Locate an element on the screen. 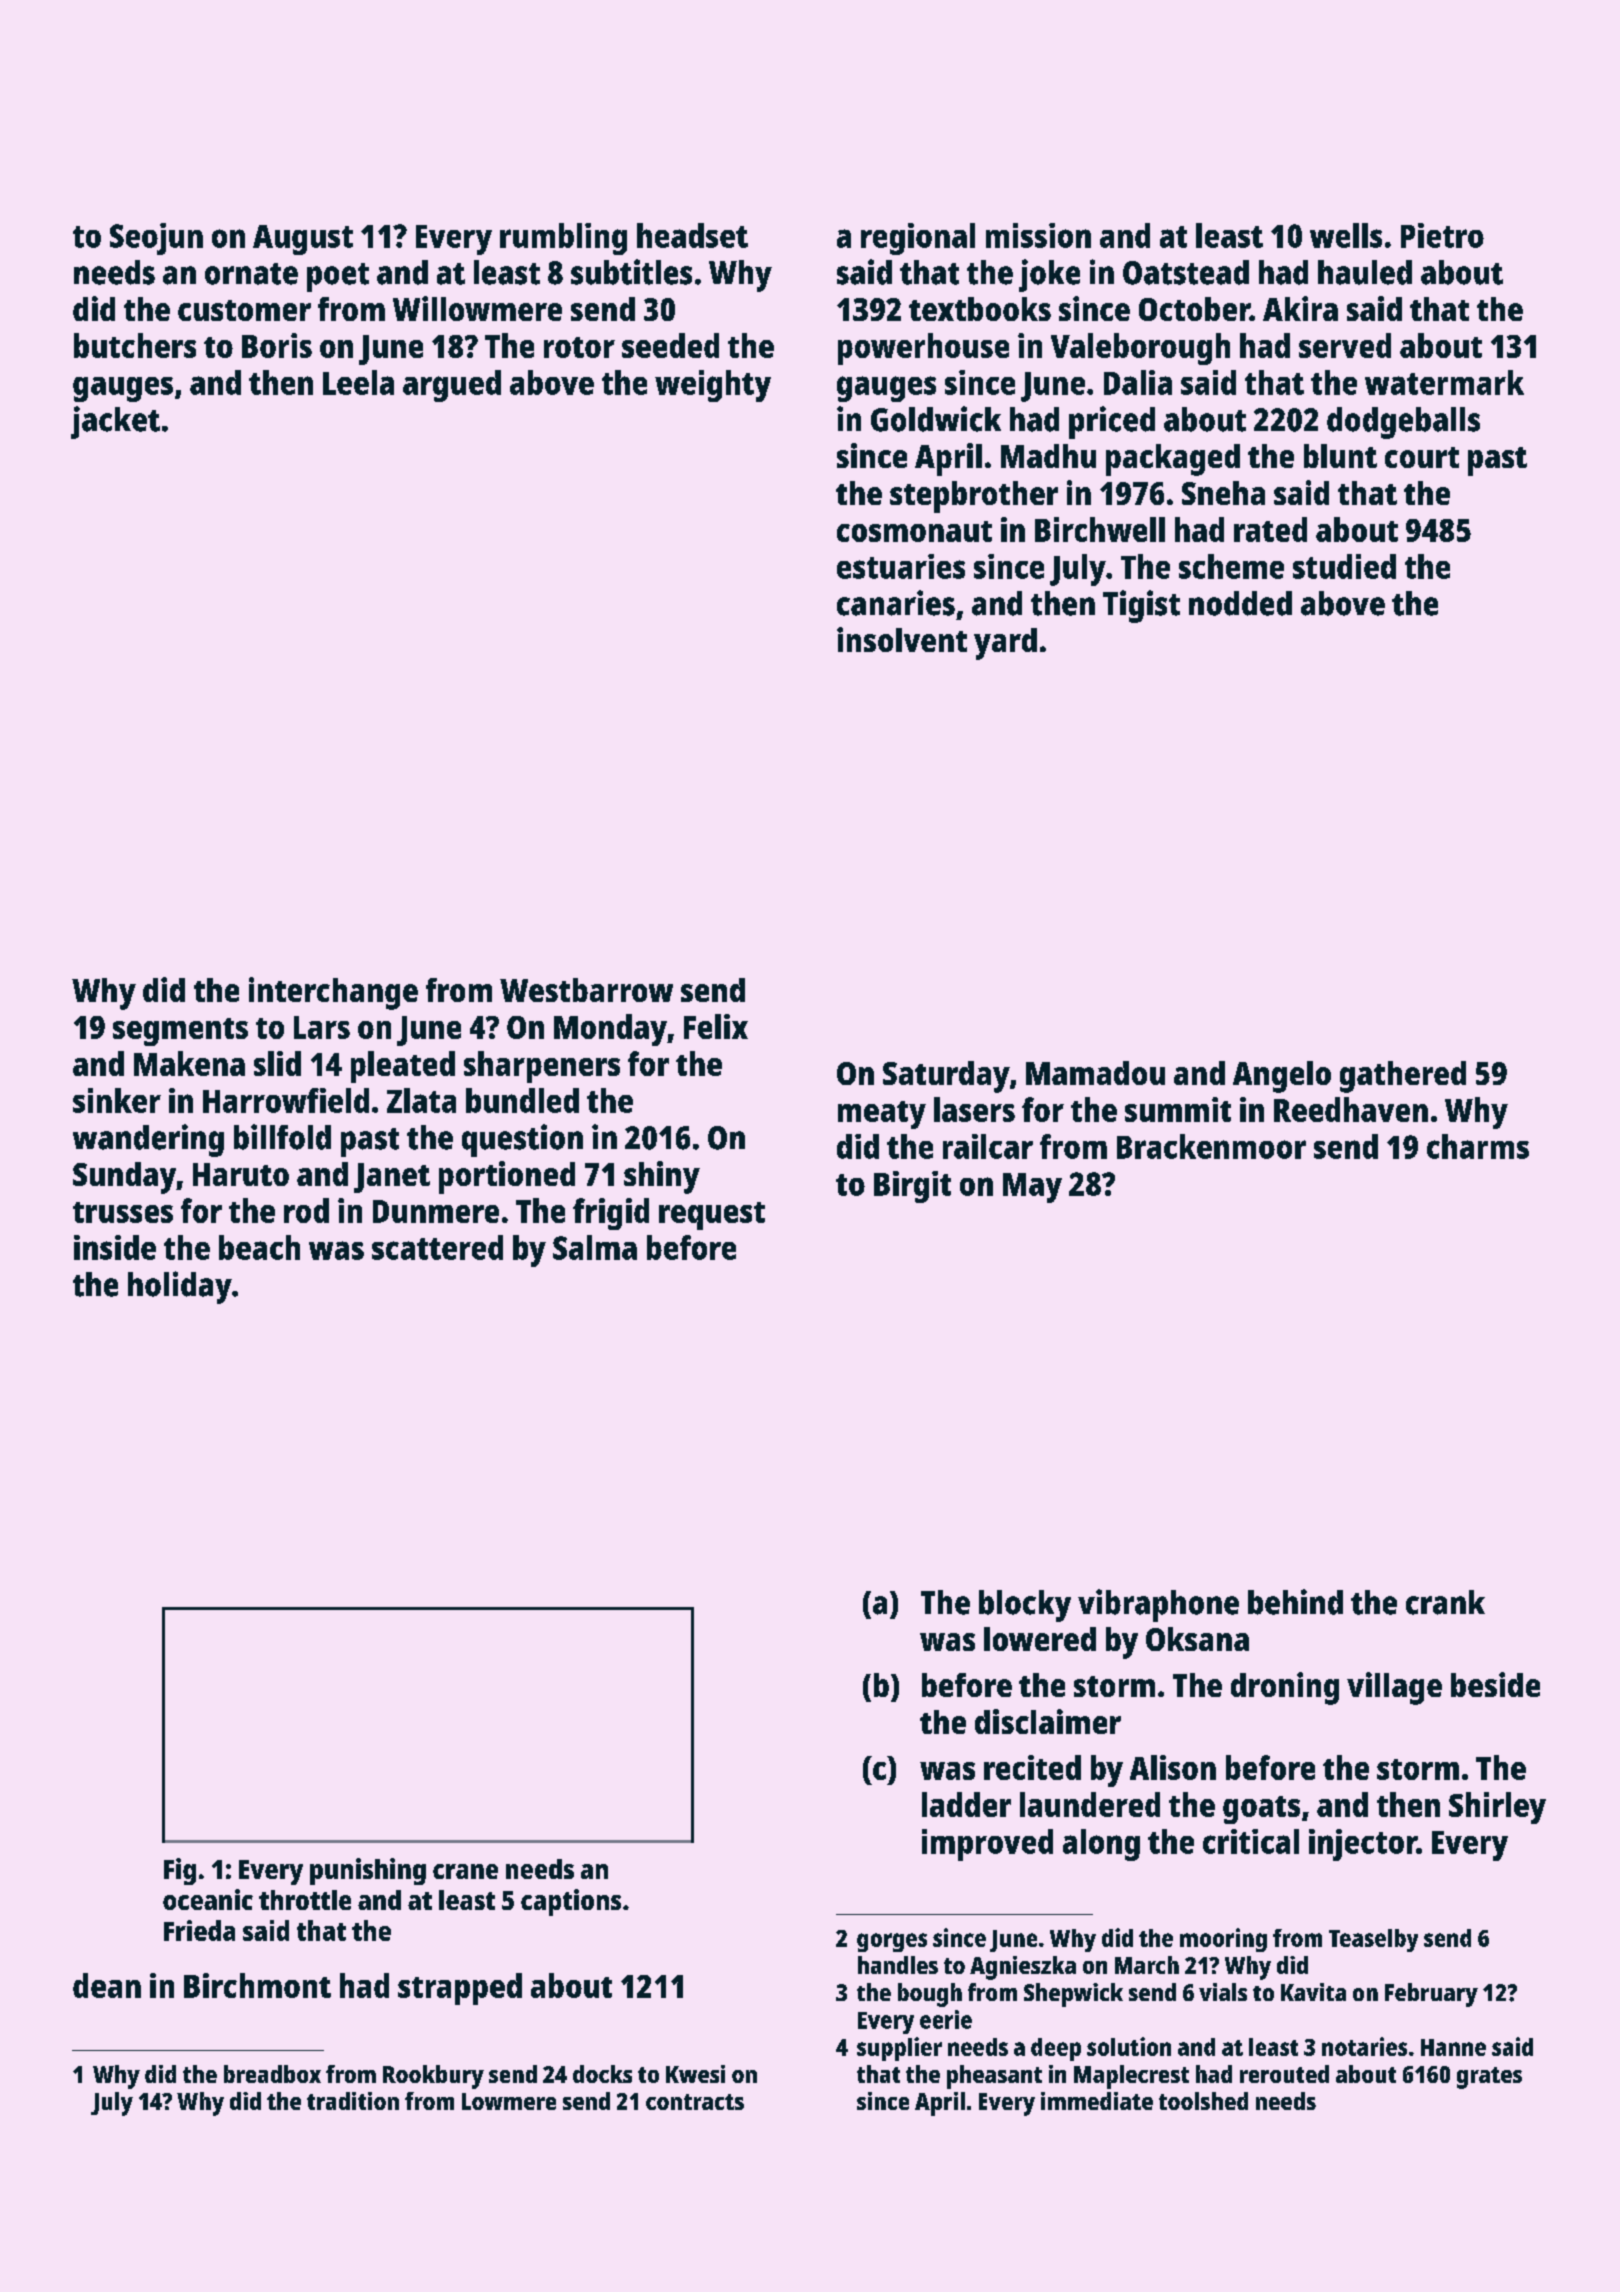 The image size is (1620, 2292). Fig is located at coordinates (180, 1871).
